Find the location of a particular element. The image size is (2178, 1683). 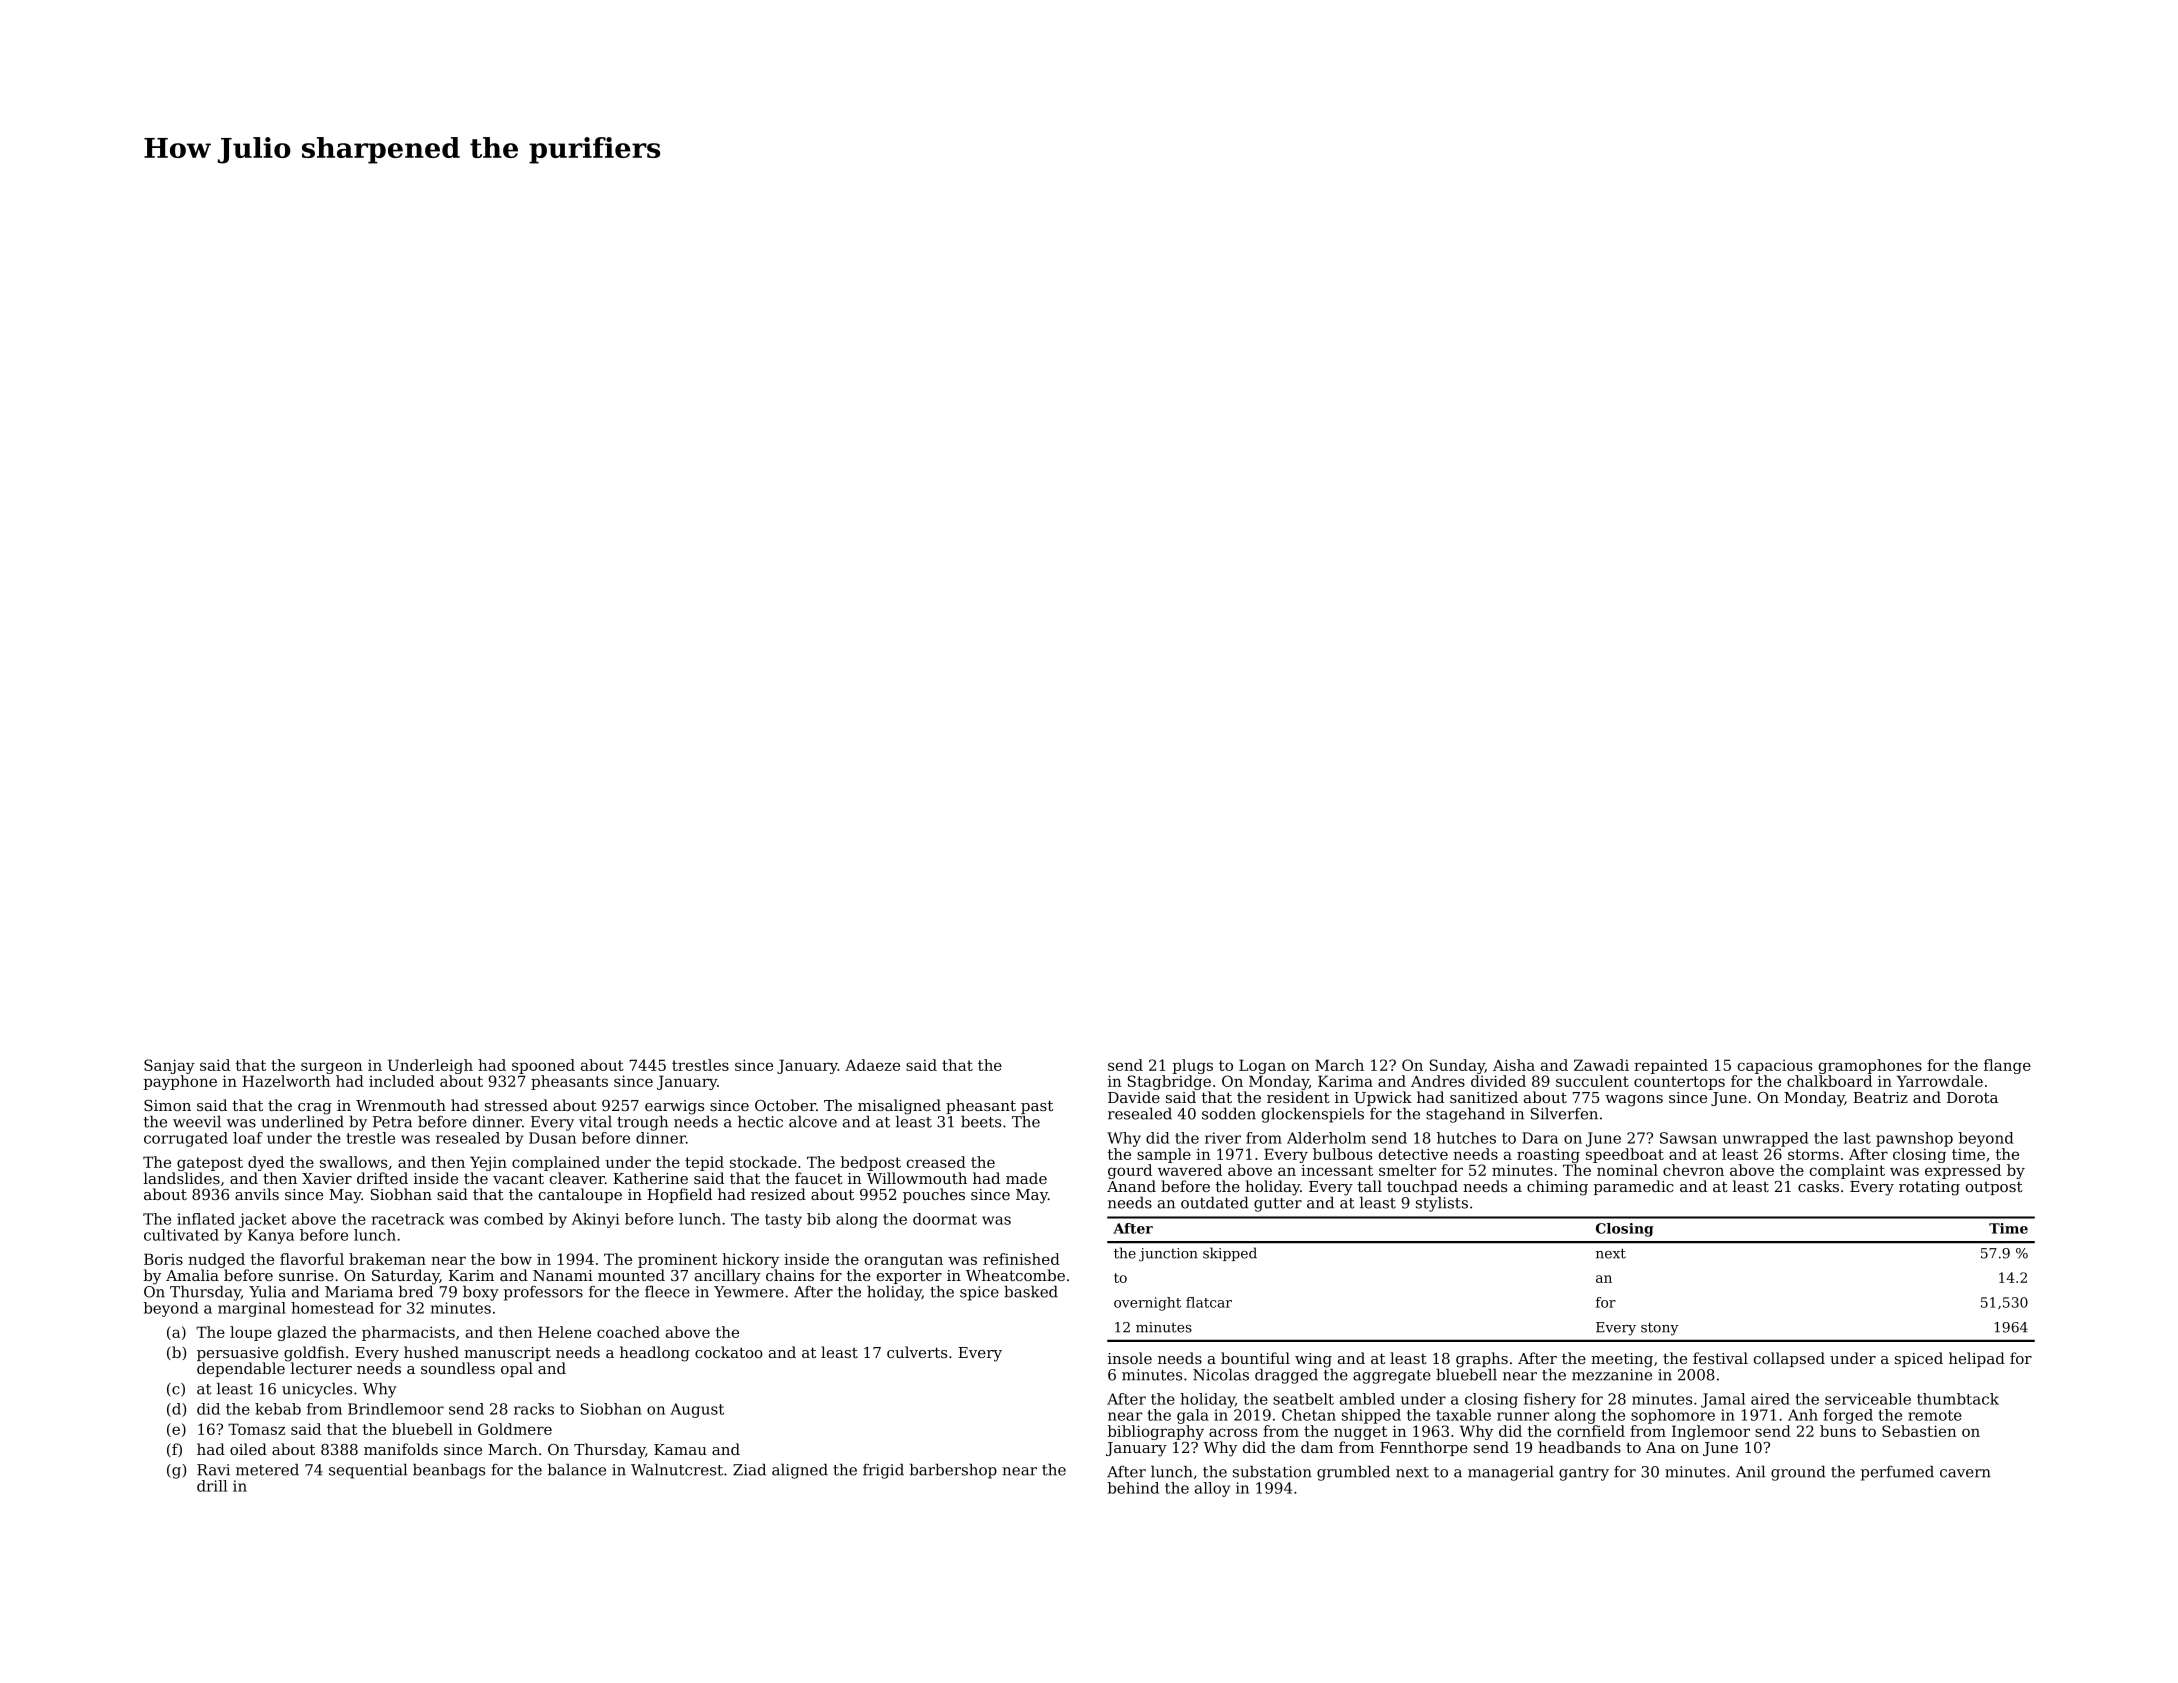

Logan is located at coordinates (1262, 1066).
